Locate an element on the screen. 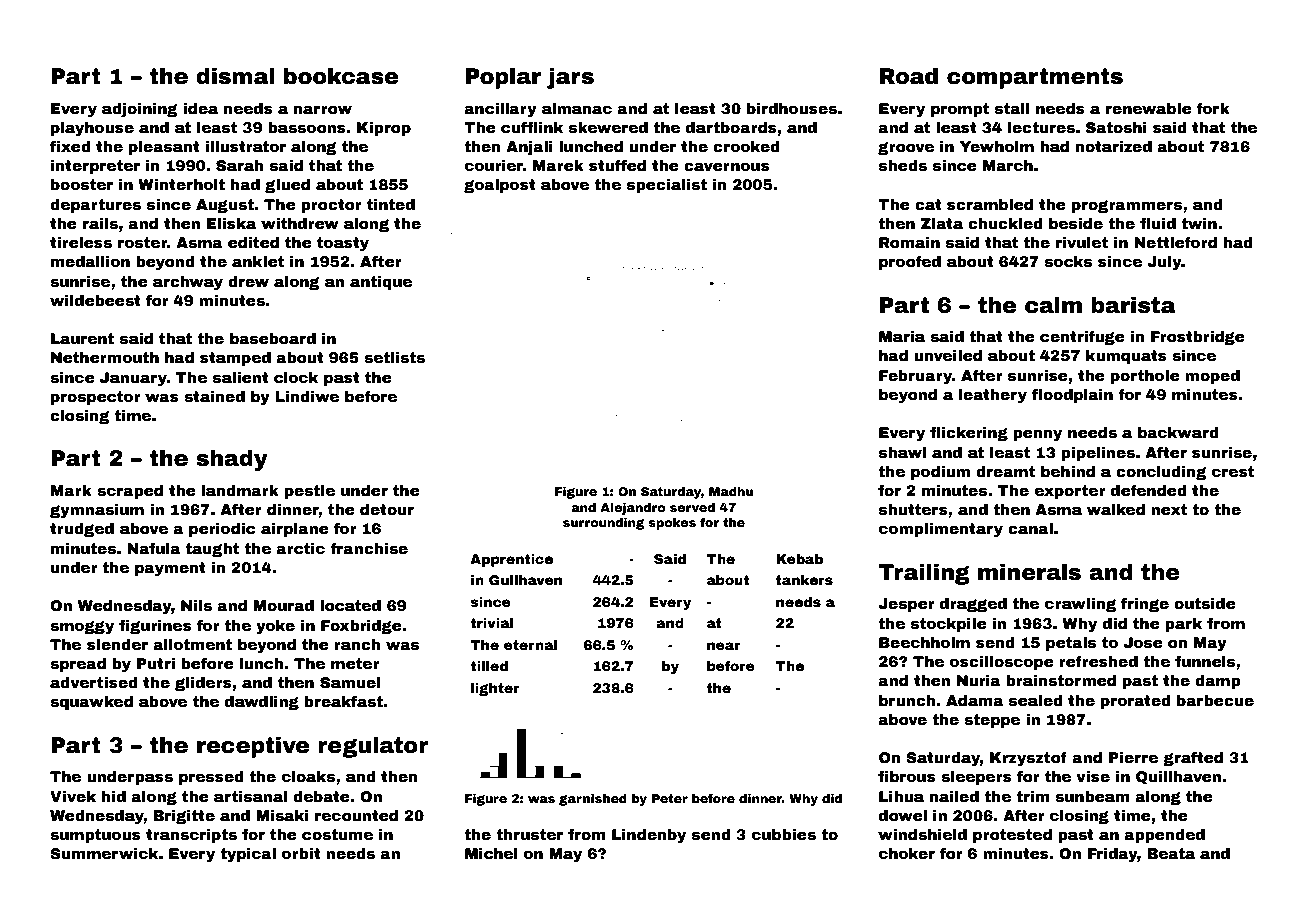  setlists is located at coordinates (394, 357).
